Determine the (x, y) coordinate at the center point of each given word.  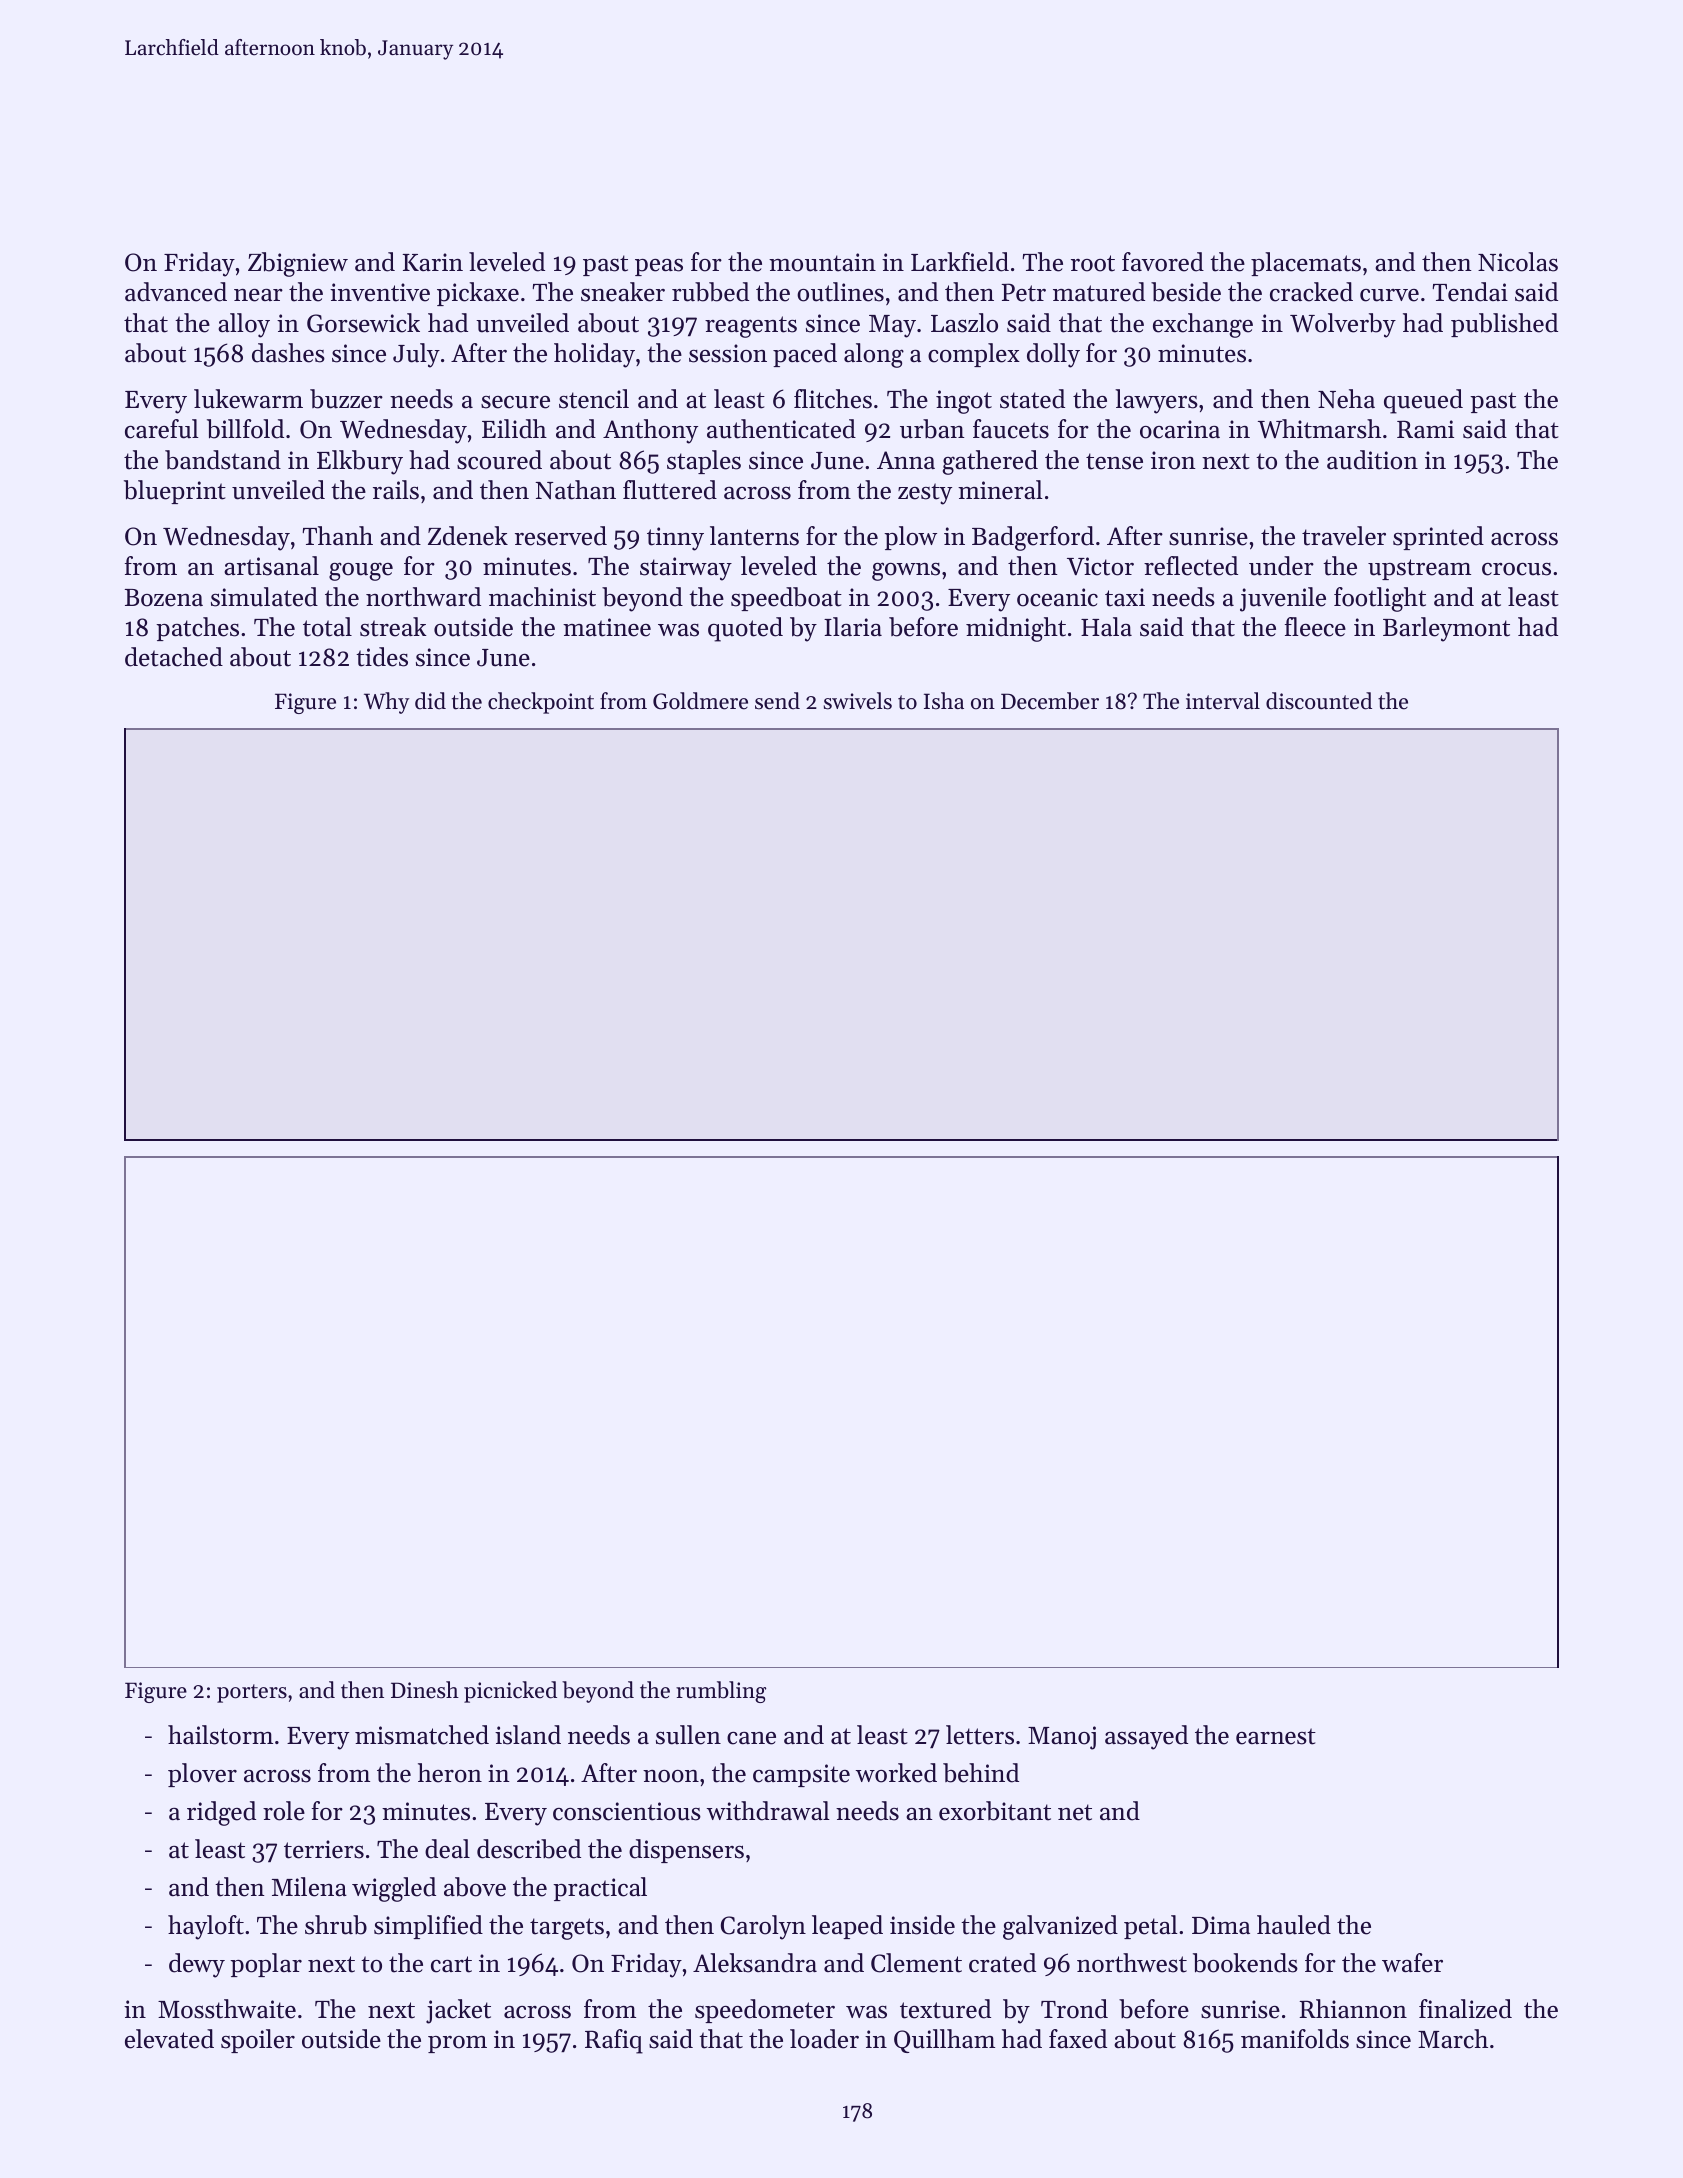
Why (386, 703)
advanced (176, 292)
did (430, 701)
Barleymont (1446, 629)
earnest (1276, 1736)
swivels (858, 701)
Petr (1024, 292)
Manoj (1062, 1738)
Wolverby (1343, 325)
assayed (1146, 1737)
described (529, 1849)
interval (1223, 701)
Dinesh (425, 1690)
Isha (944, 701)
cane (751, 1738)
